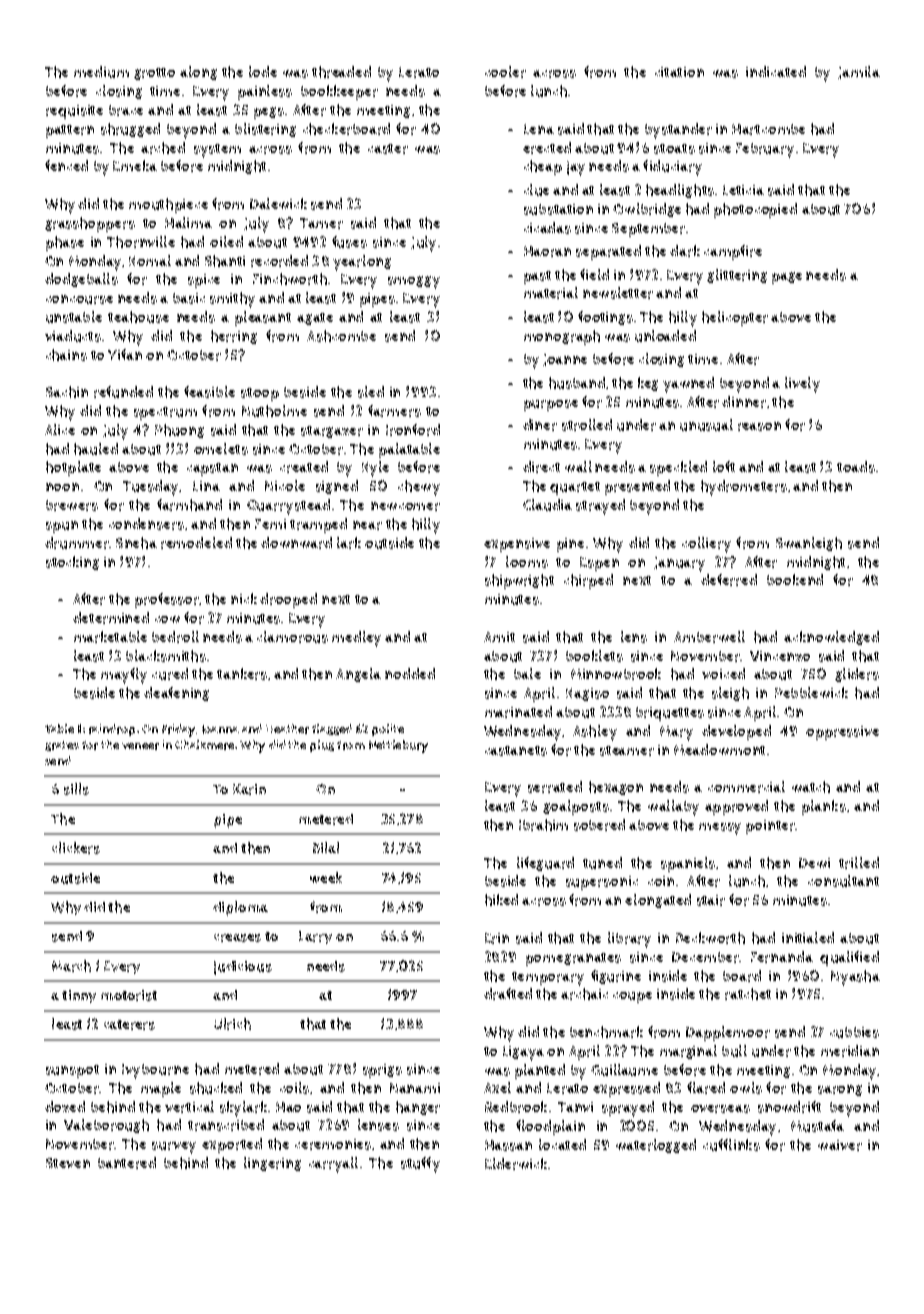 The height and width of the screenshot is (1314, 924). I want to click on nodded, so click(410, 673).
